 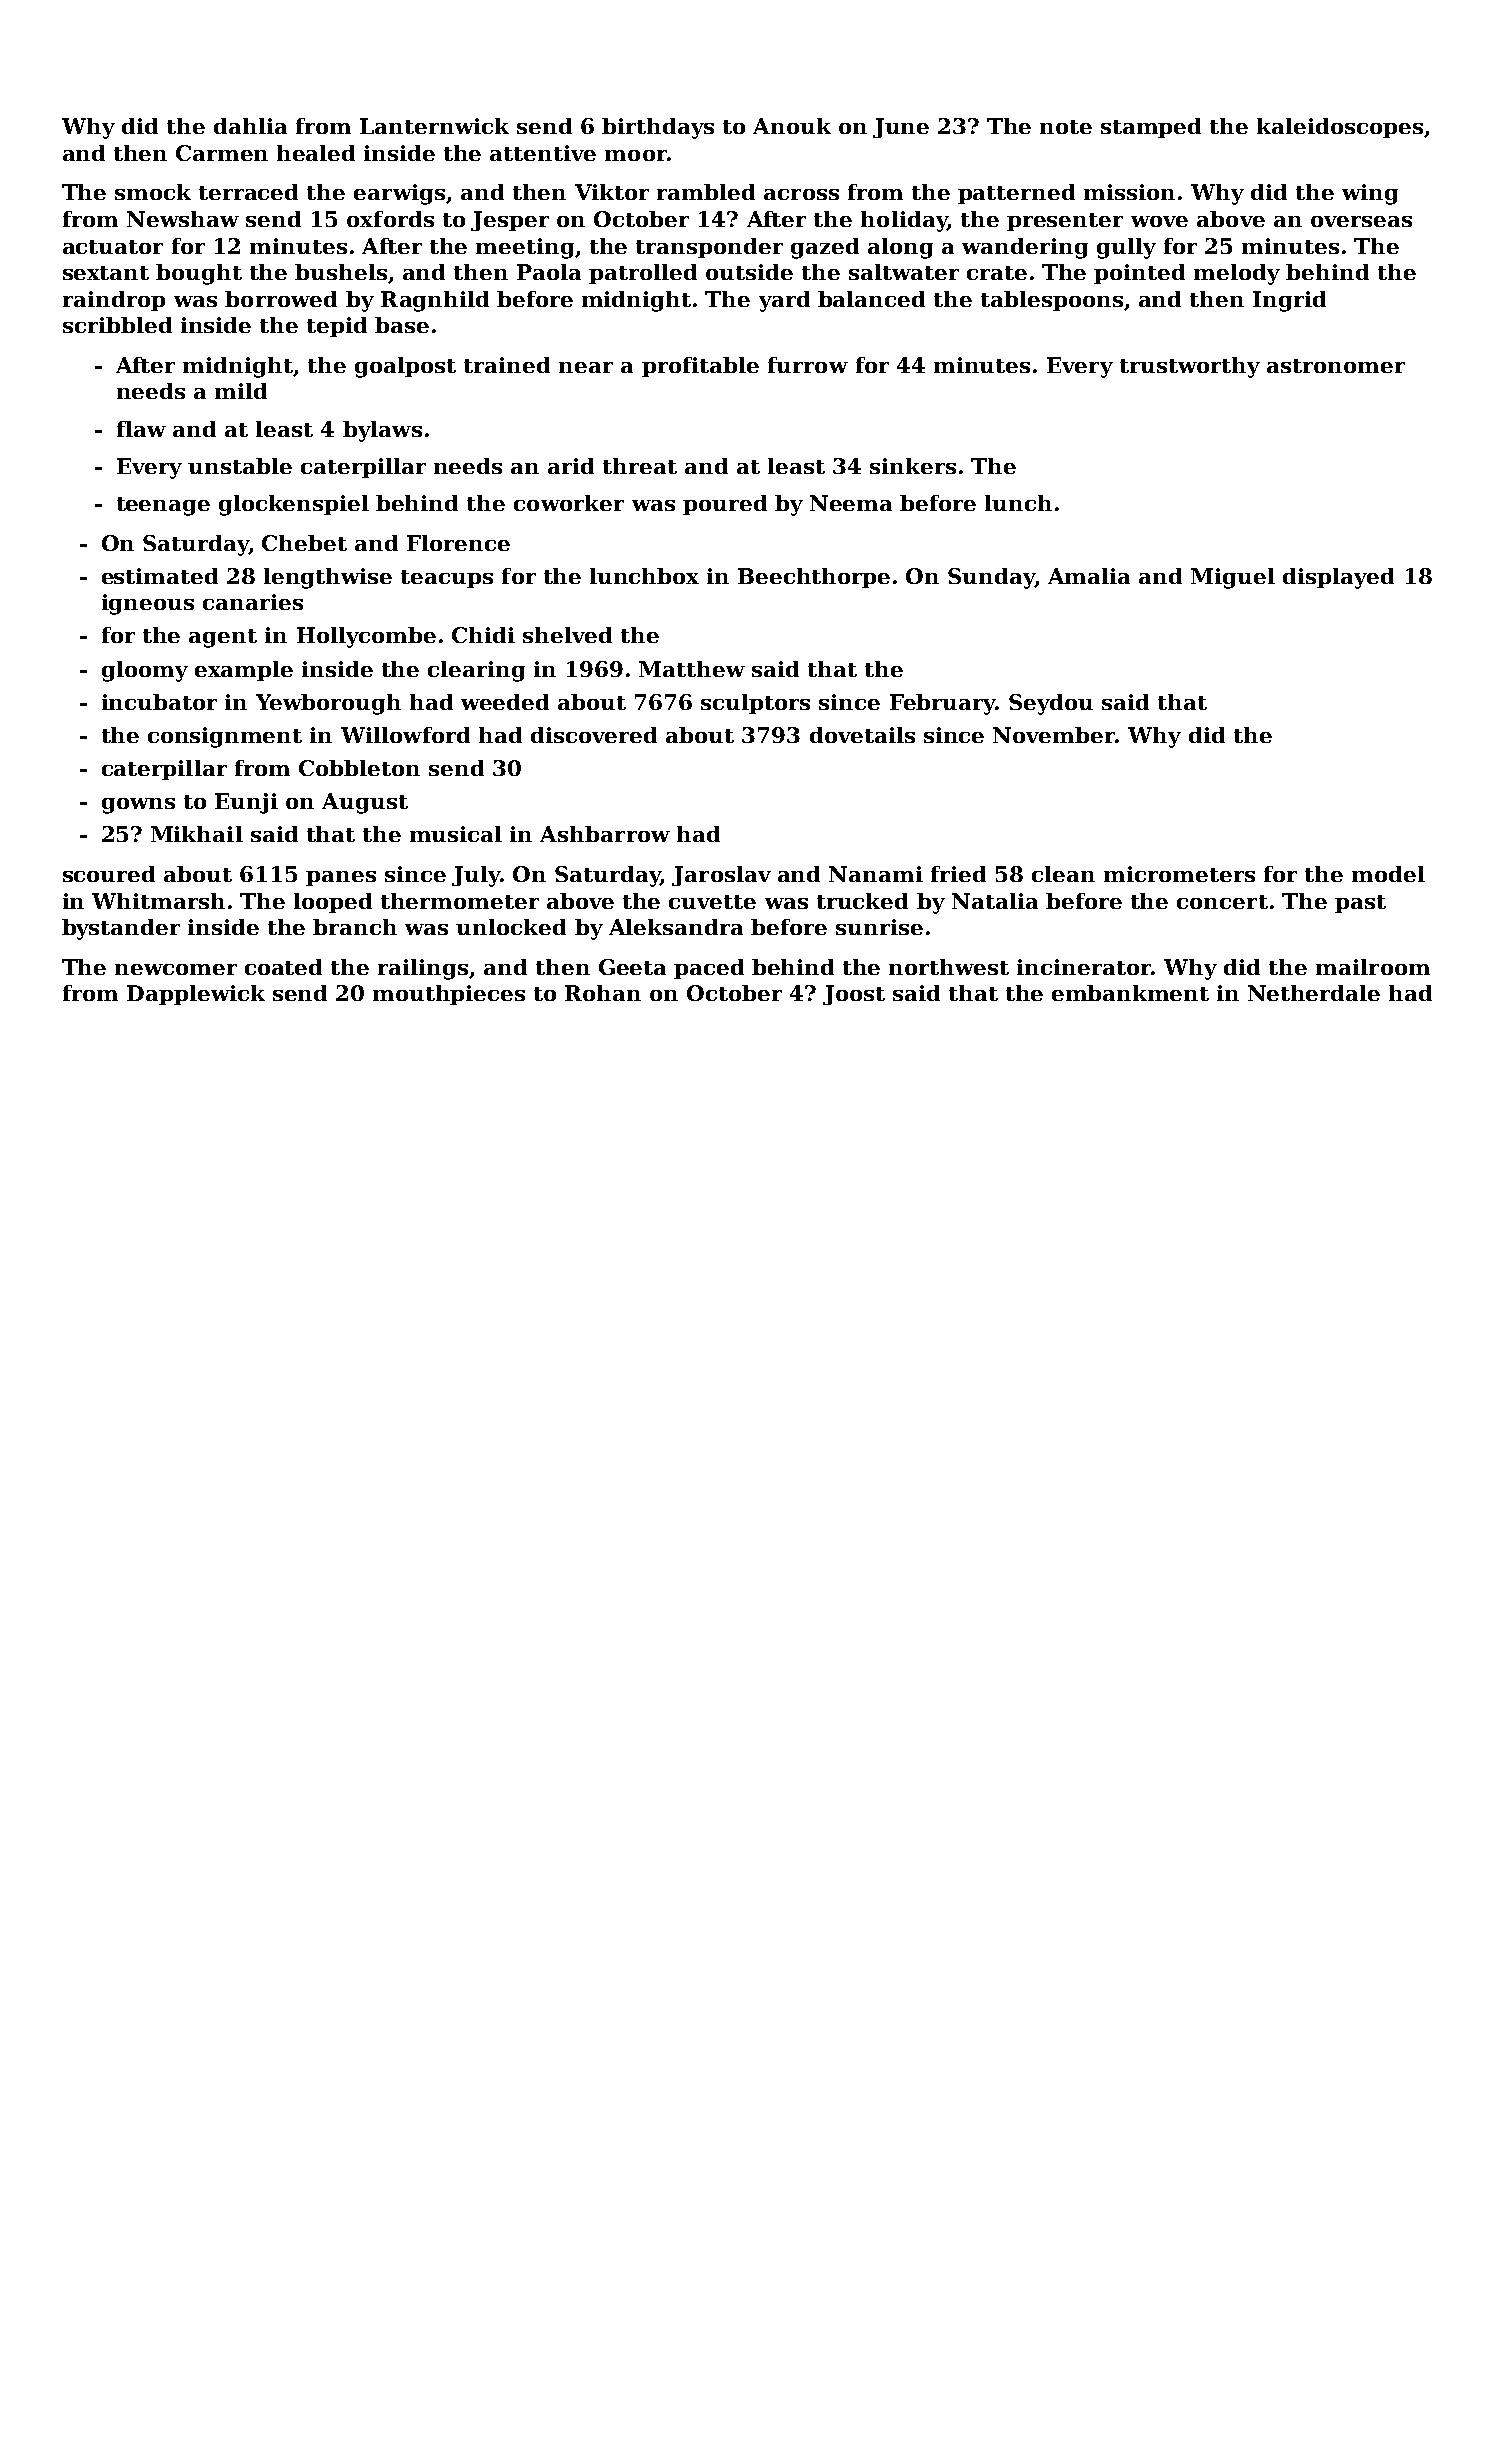 What do you see at coordinates (399, 194) in the page?
I see `earwigs` at bounding box center [399, 194].
